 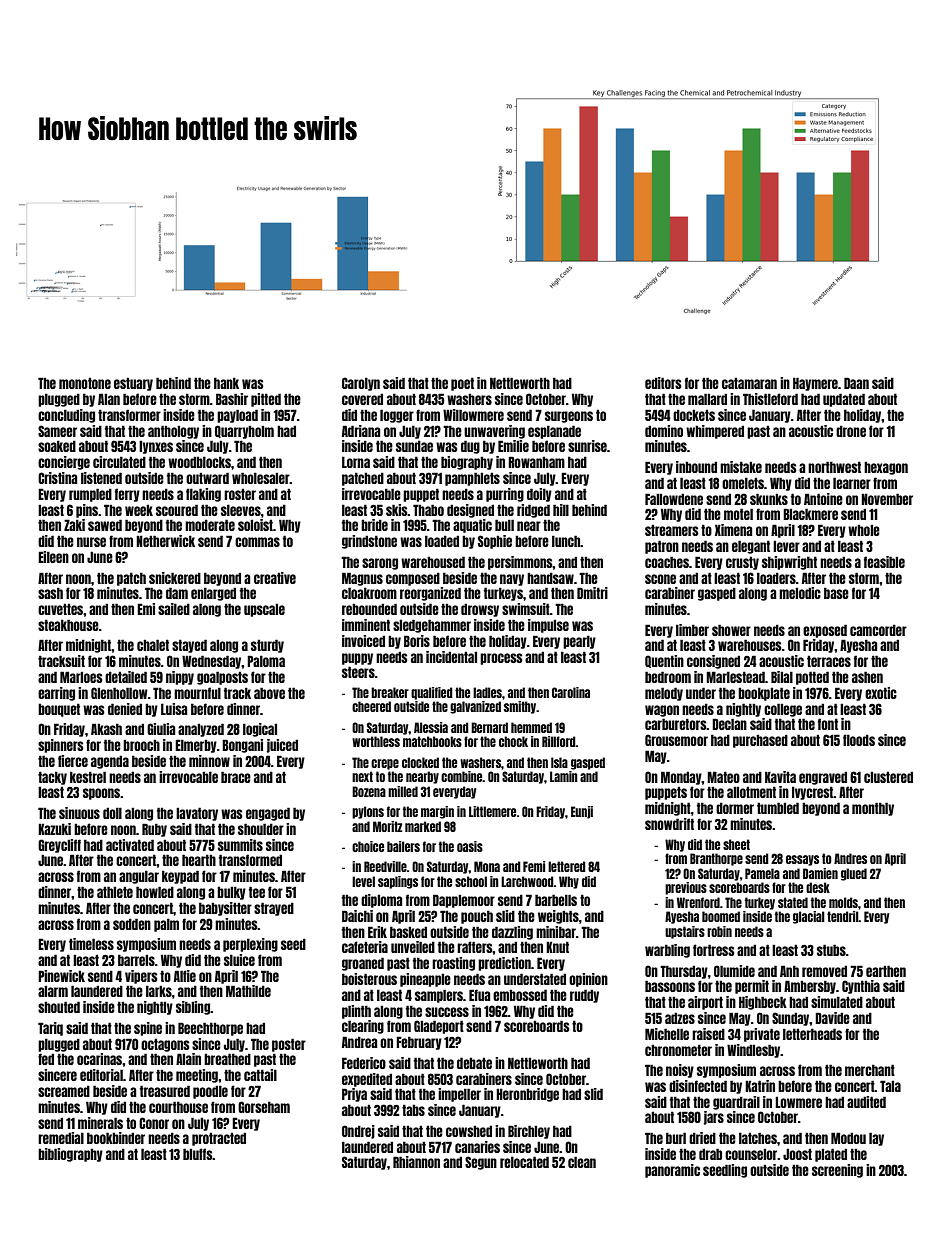 I want to click on bibliography, so click(x=70, y=1155).
